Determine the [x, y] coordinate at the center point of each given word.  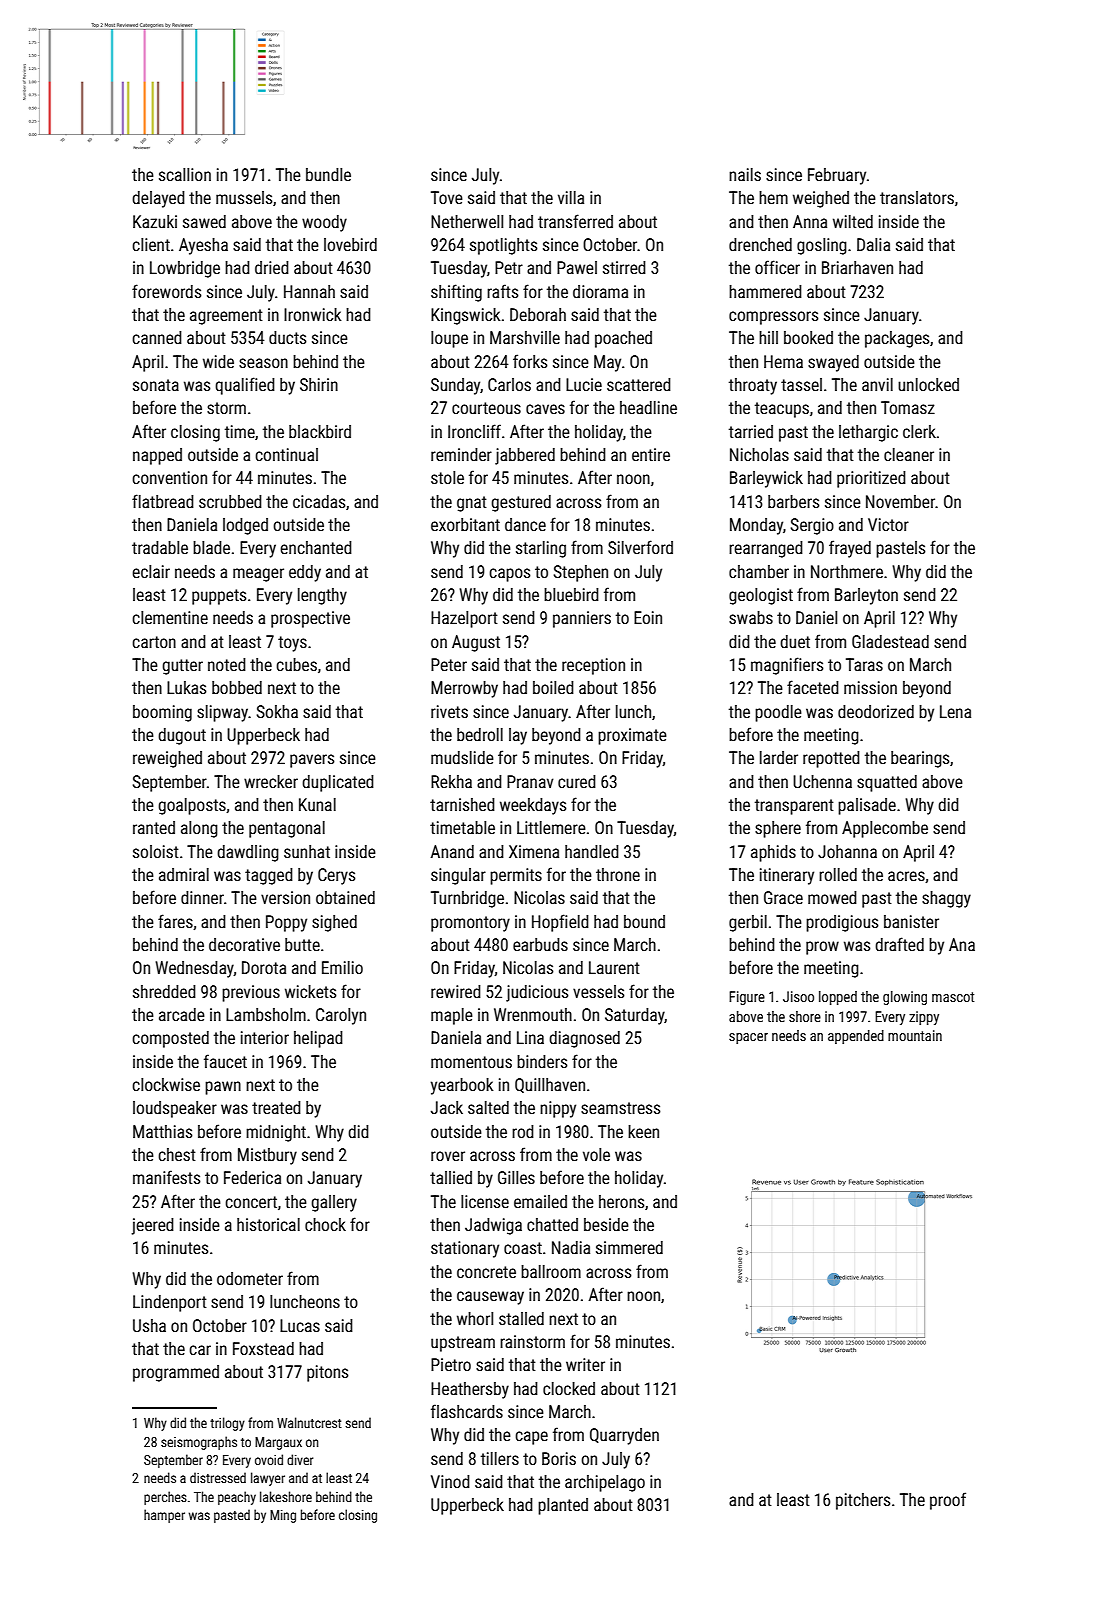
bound [644, 921]
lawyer [268, 1479]
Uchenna [822, 781]
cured [577, 781]
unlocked [928, 384]
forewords [166, 291]
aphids [773, 853]
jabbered [525, 456]
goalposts [192, 806]
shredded [164, 991]
